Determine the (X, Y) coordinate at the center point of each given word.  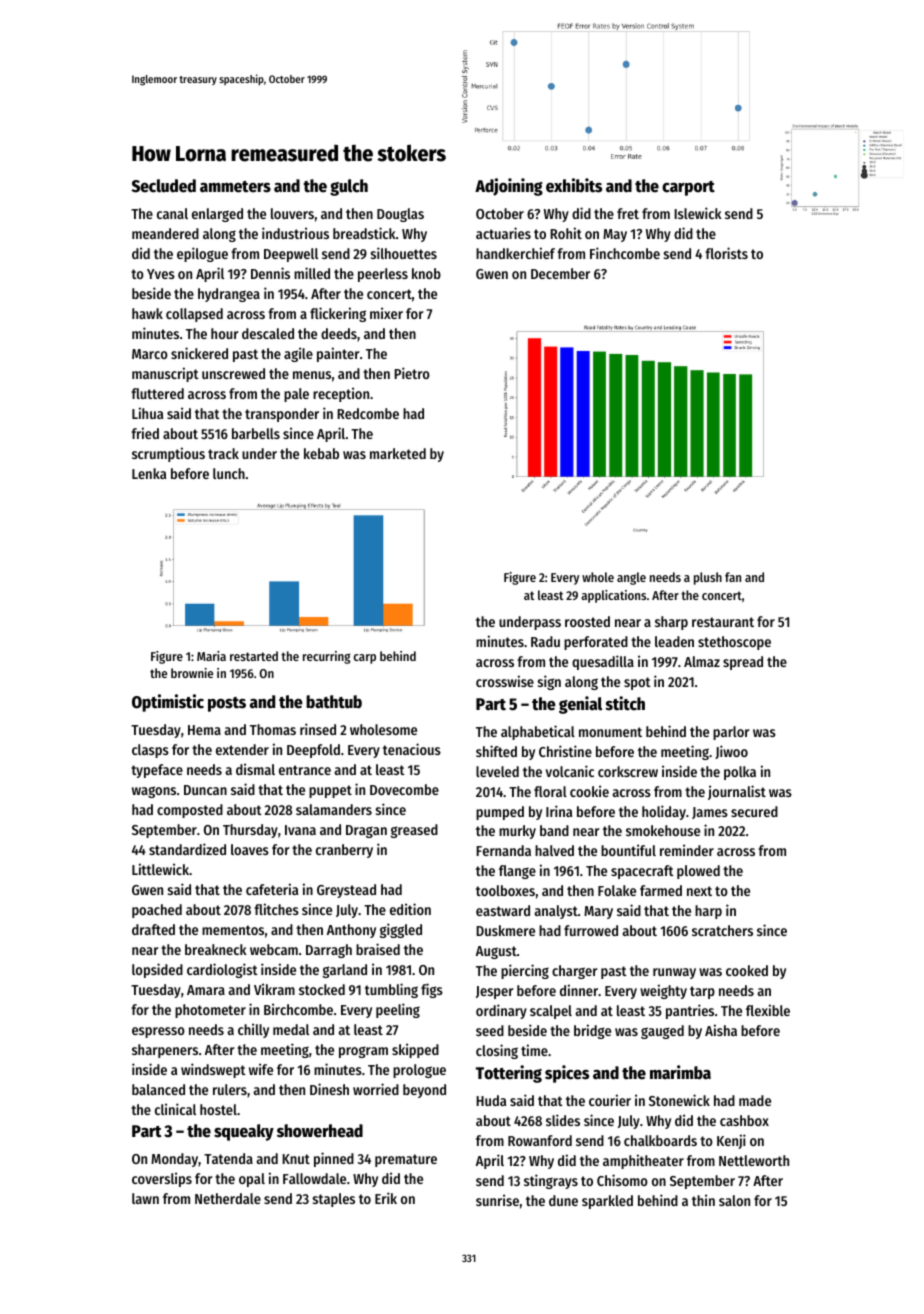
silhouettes (404, 253)
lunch (229, 473)
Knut (296, 1159)
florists (726, 253)
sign (549, 682)
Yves (161, 274)
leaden (674, 641)
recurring (326, 657)
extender (242, 749)
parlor (731, 733)
